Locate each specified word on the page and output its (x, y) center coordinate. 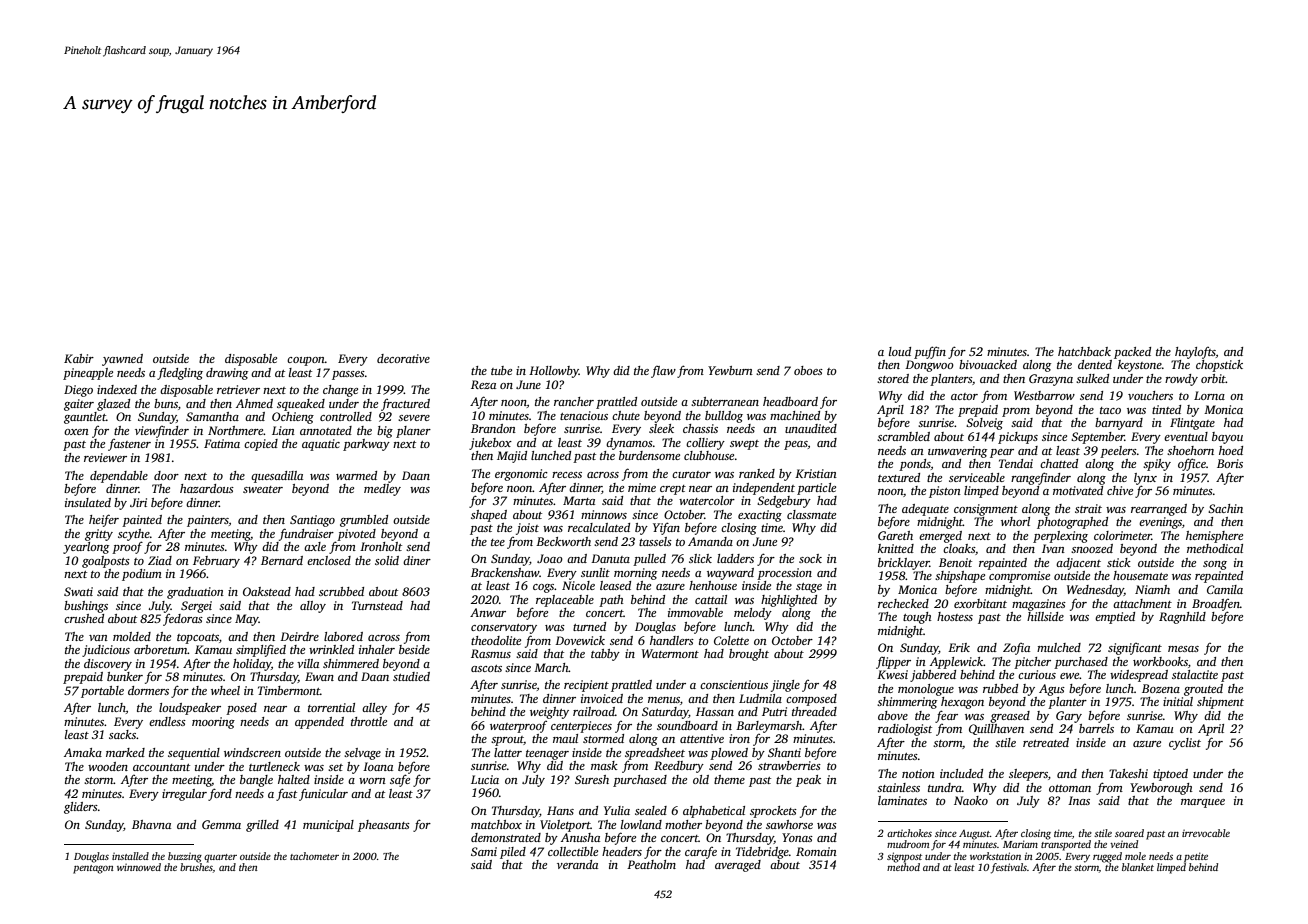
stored (893, 378)
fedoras (183, 620)
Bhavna (151, 824)
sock (810, 558)
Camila (1225, 589)
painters (208, 521)
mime (642, 487)
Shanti (784, 752)
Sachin (1225, 508)
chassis (700, 428)
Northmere (235, 430)
